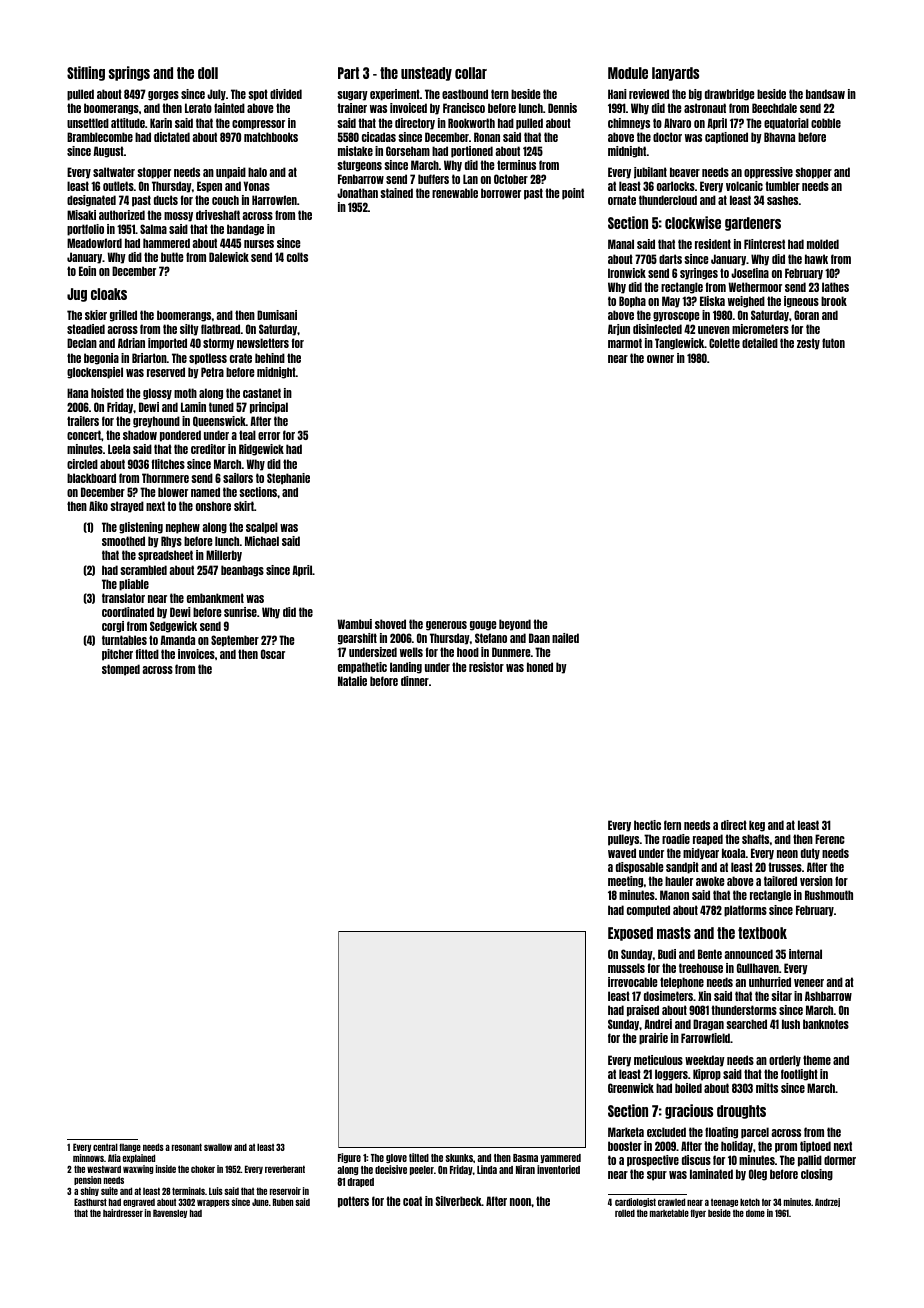 The image size is (924, 1308). Describe the element at coordinates (649, 94) in the screenshot. I see `reviewed` at that location.
